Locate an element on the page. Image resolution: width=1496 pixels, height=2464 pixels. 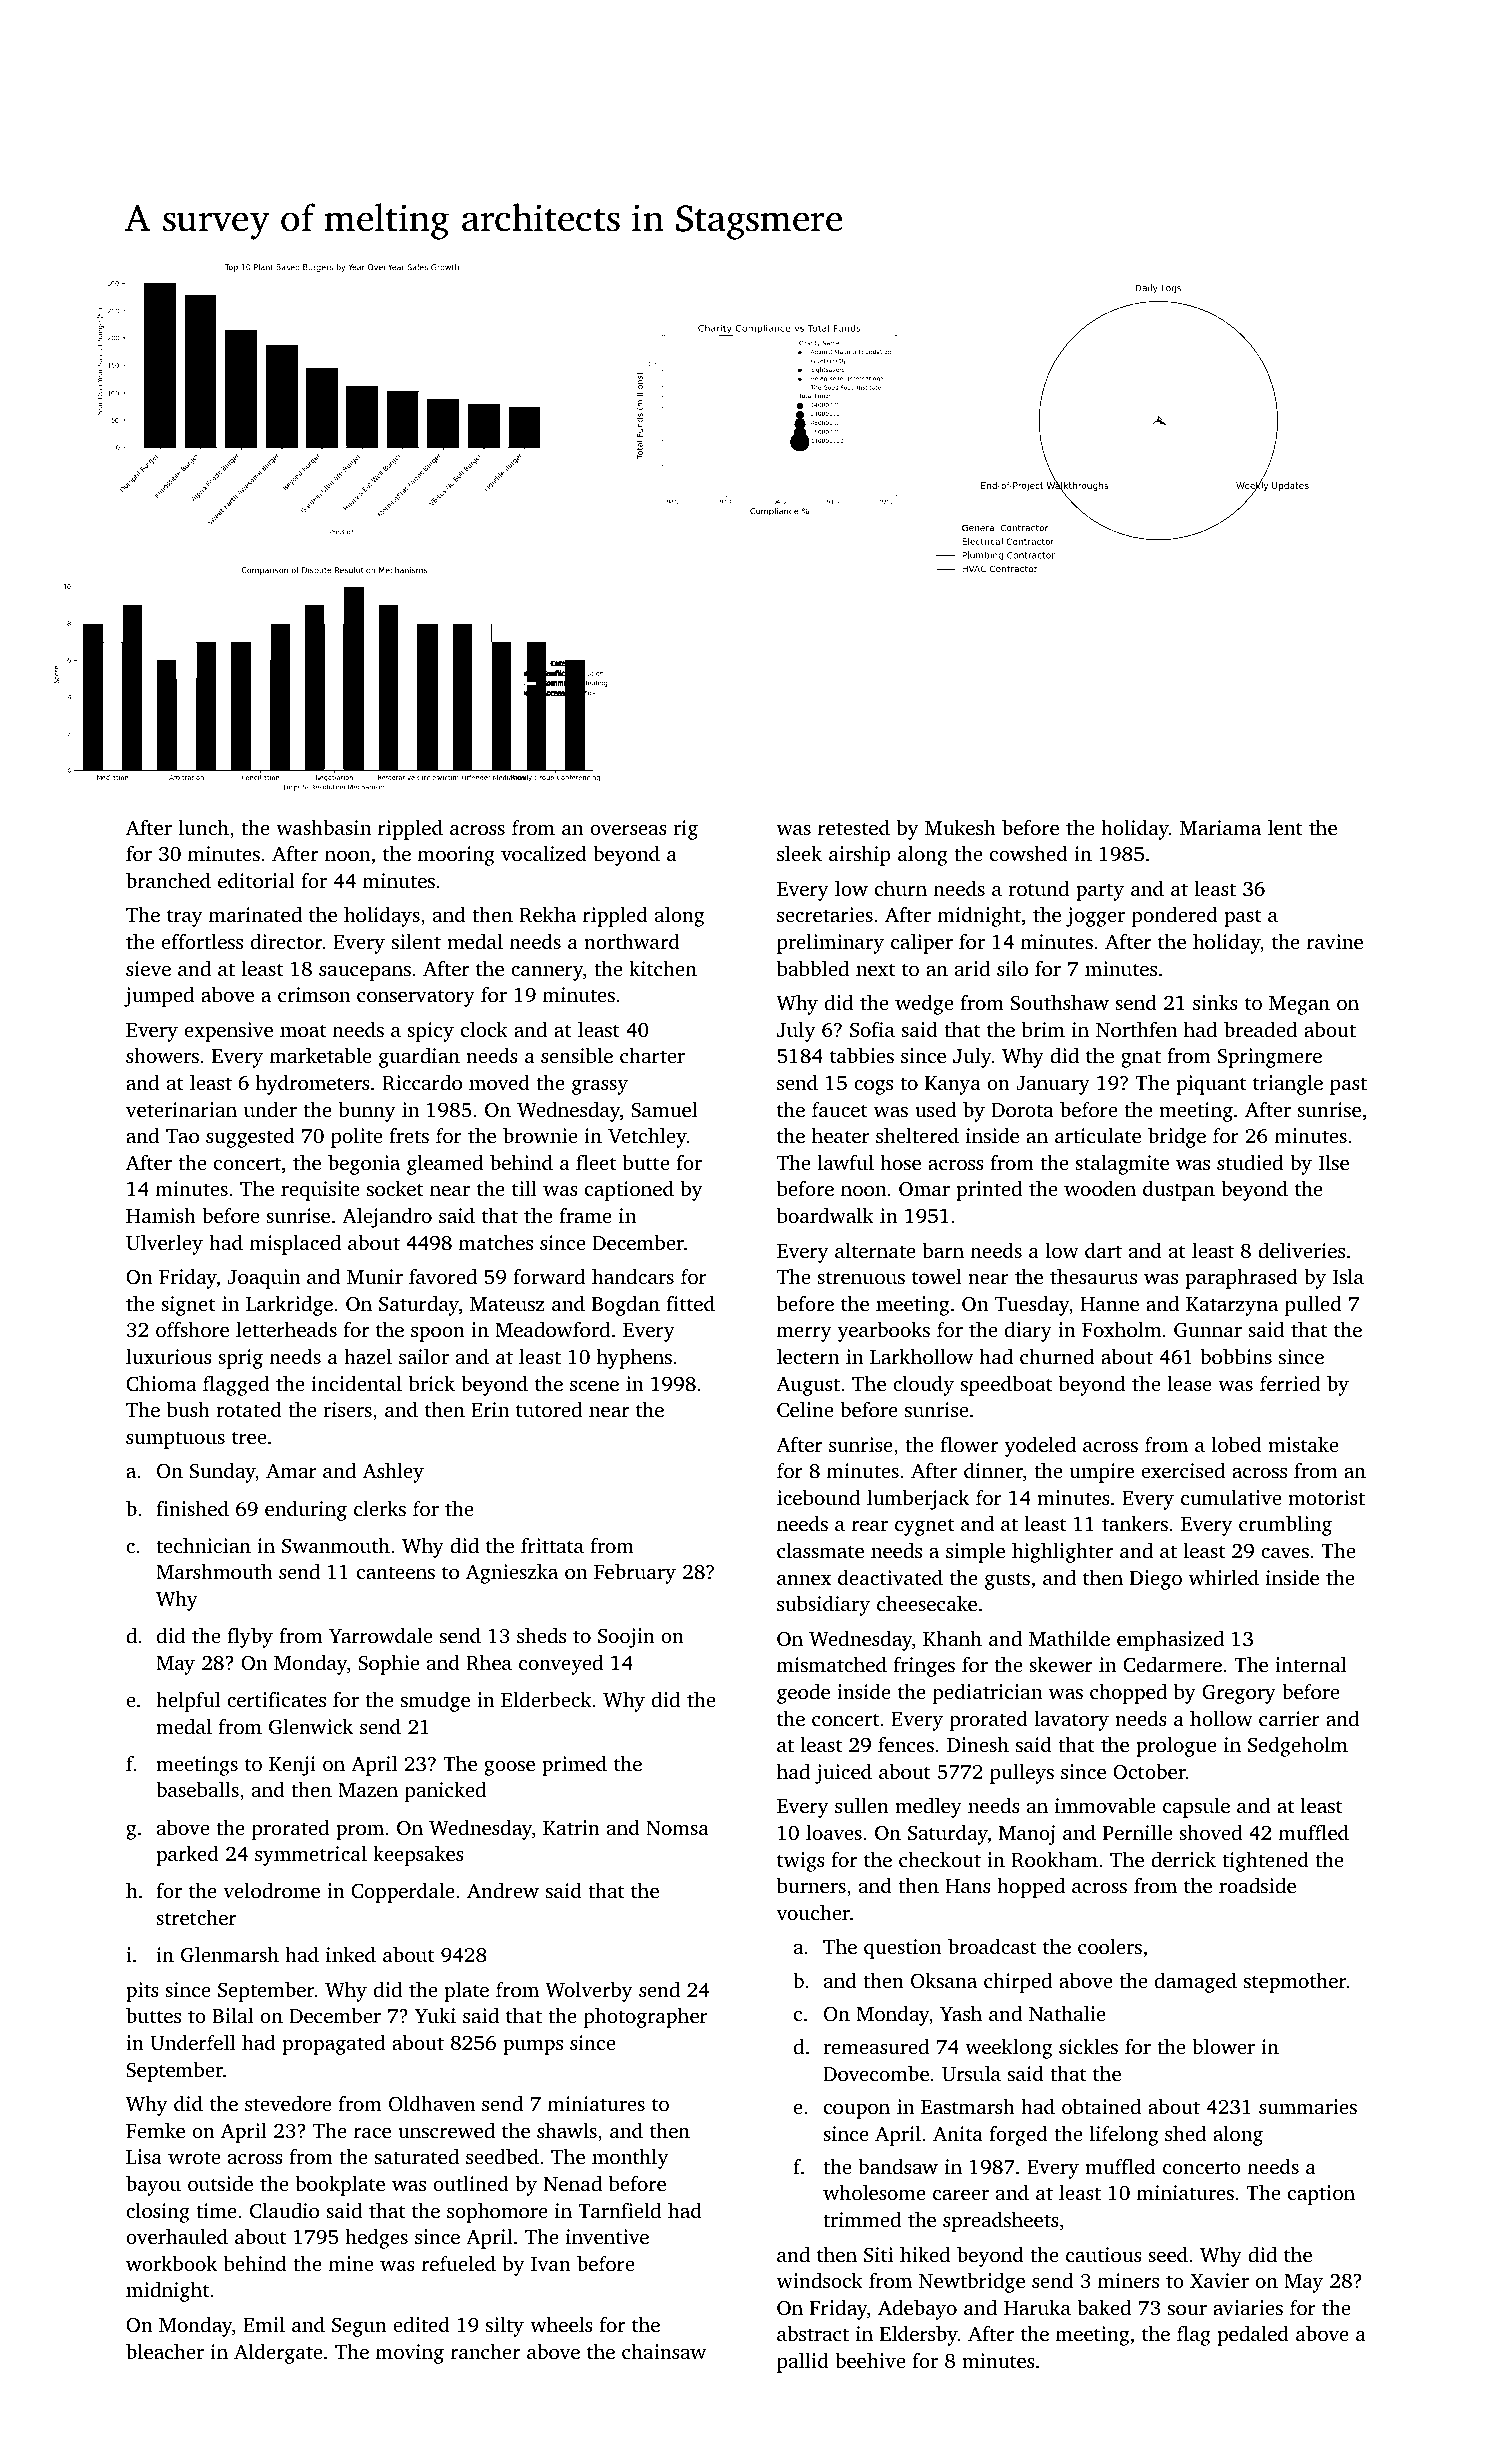
moving is located at coordinates (410, 2354).
